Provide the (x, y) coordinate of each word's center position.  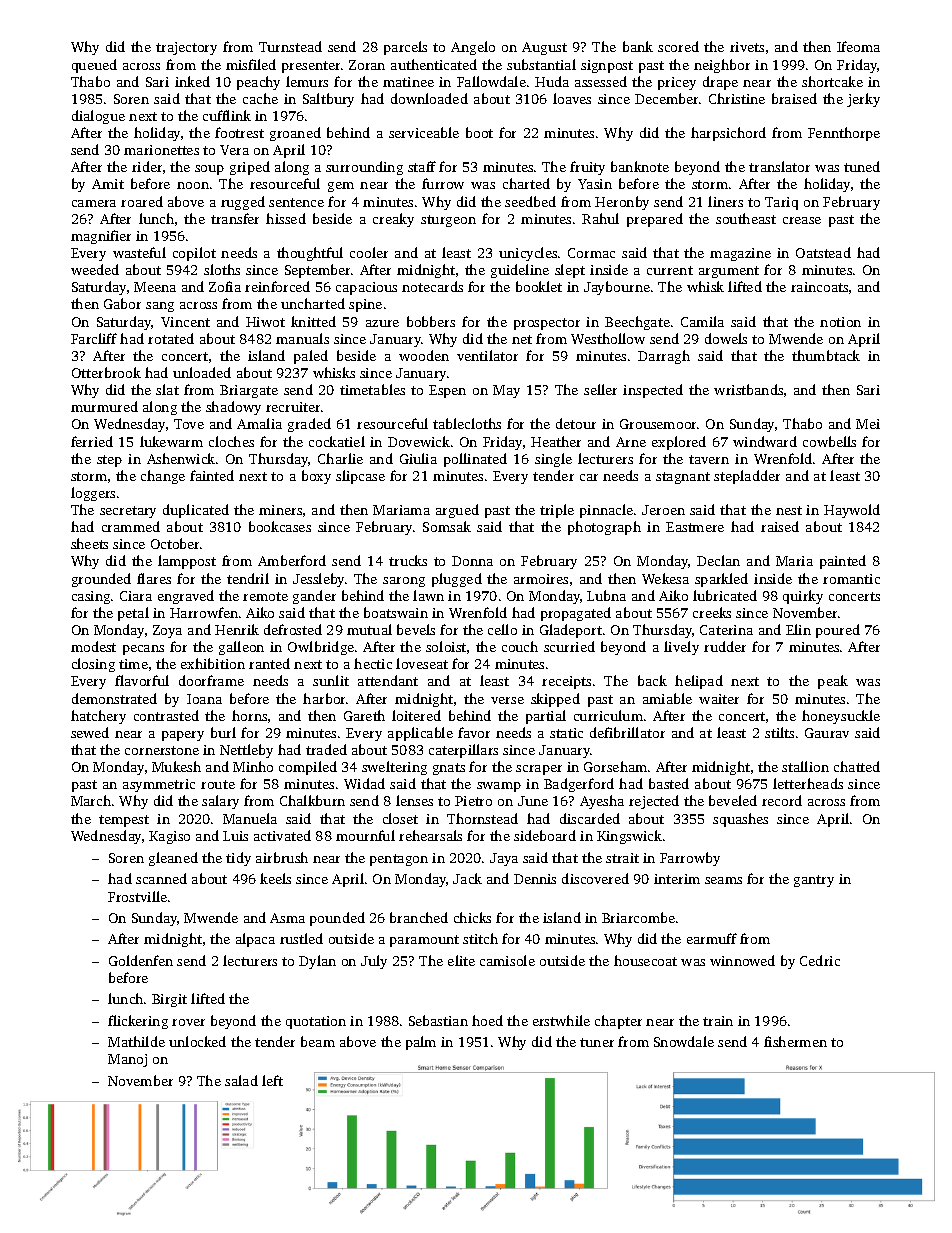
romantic (851, 579)
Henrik (237, 629)
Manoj (127, 1060)
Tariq (781, 203)
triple (557, 511)
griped (250, 168)
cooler (369, 252)
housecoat (645, 960)
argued (457, 511)
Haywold (852, 511)
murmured (104, 406)
